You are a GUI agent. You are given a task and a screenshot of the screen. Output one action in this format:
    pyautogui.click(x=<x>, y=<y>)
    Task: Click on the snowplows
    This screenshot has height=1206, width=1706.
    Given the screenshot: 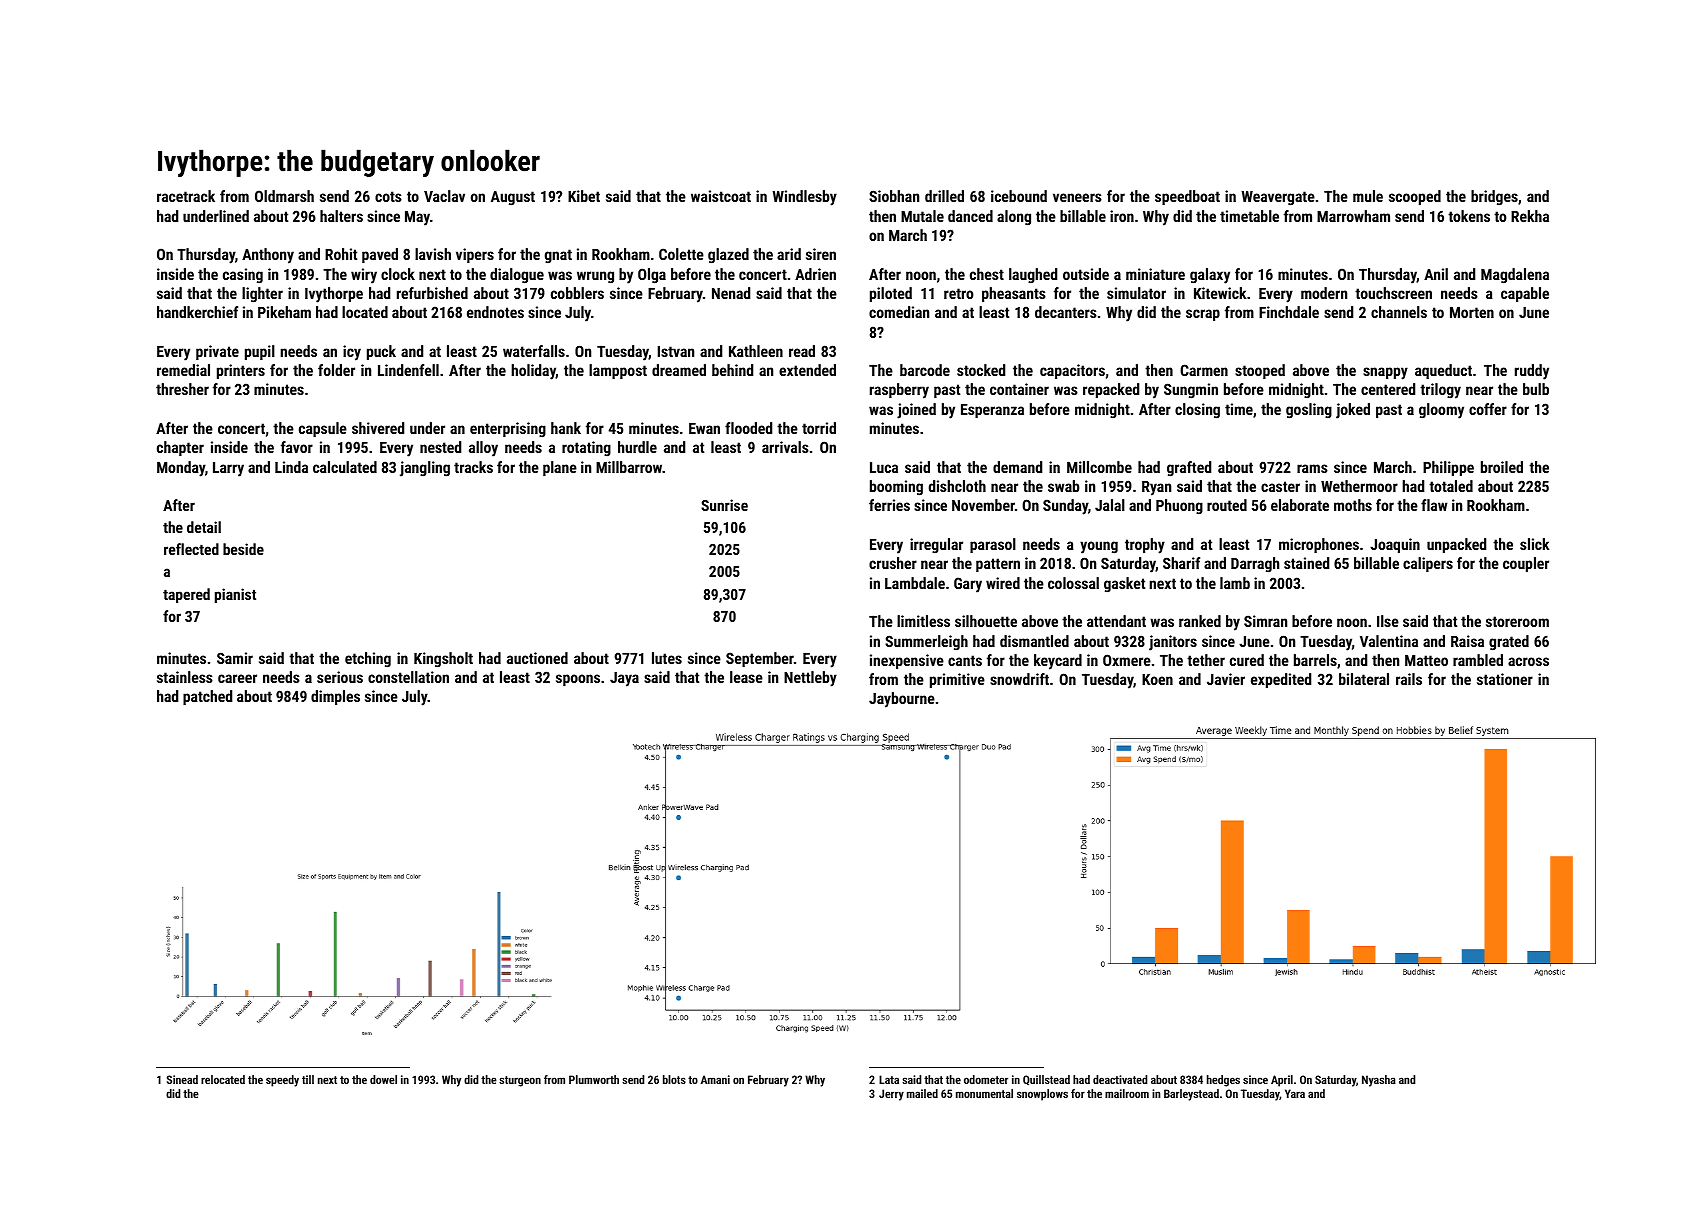 What is the action you would take?
    pyautogui.click(x=1042, y=1095)
